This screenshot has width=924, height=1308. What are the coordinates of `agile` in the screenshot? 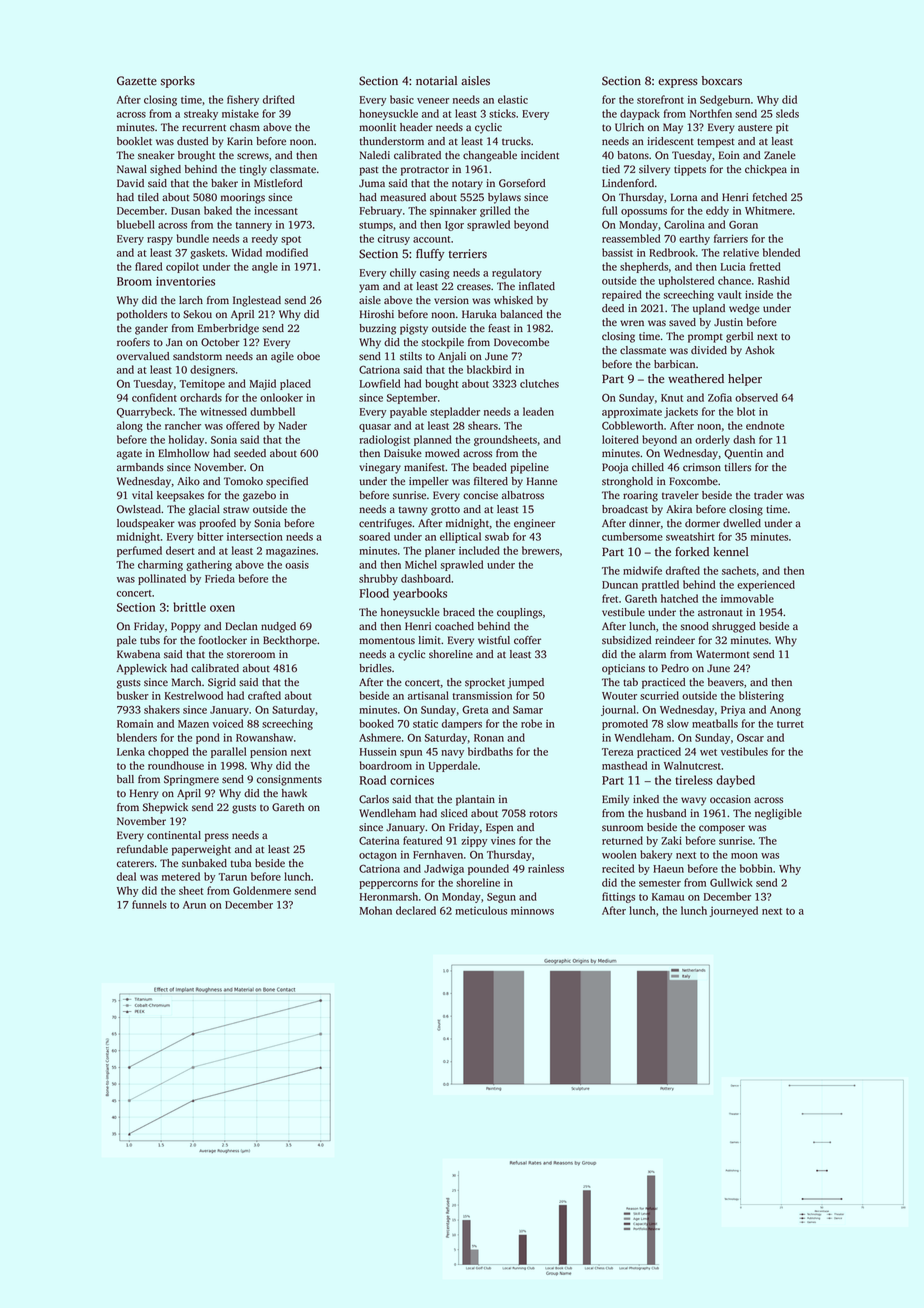 It's located at (282, 357).
